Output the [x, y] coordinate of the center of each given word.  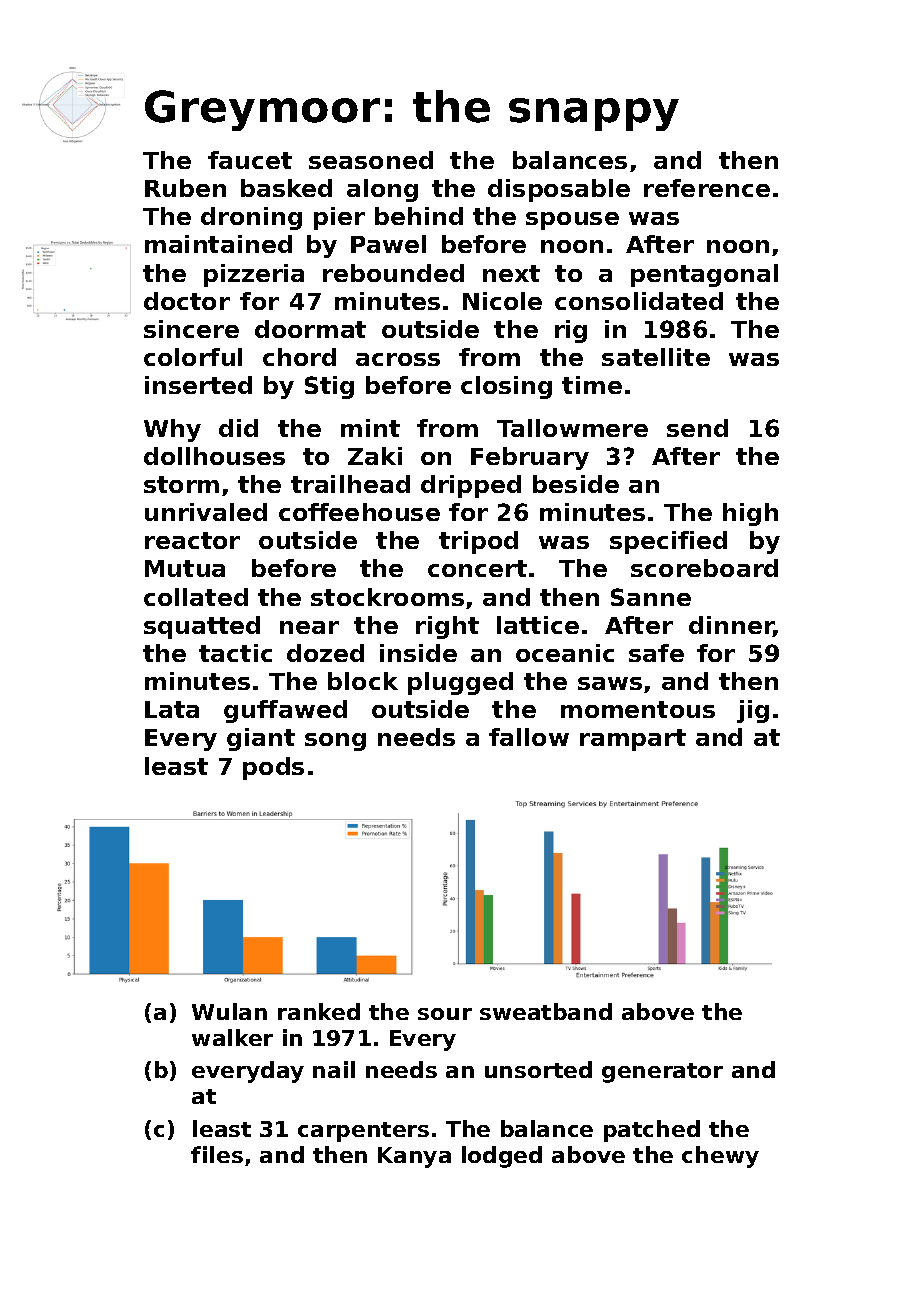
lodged [502, 1157]
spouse [572, 221]
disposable [559, 190]
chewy [720, 1157]
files [217, 1154]
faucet [250, 160]
